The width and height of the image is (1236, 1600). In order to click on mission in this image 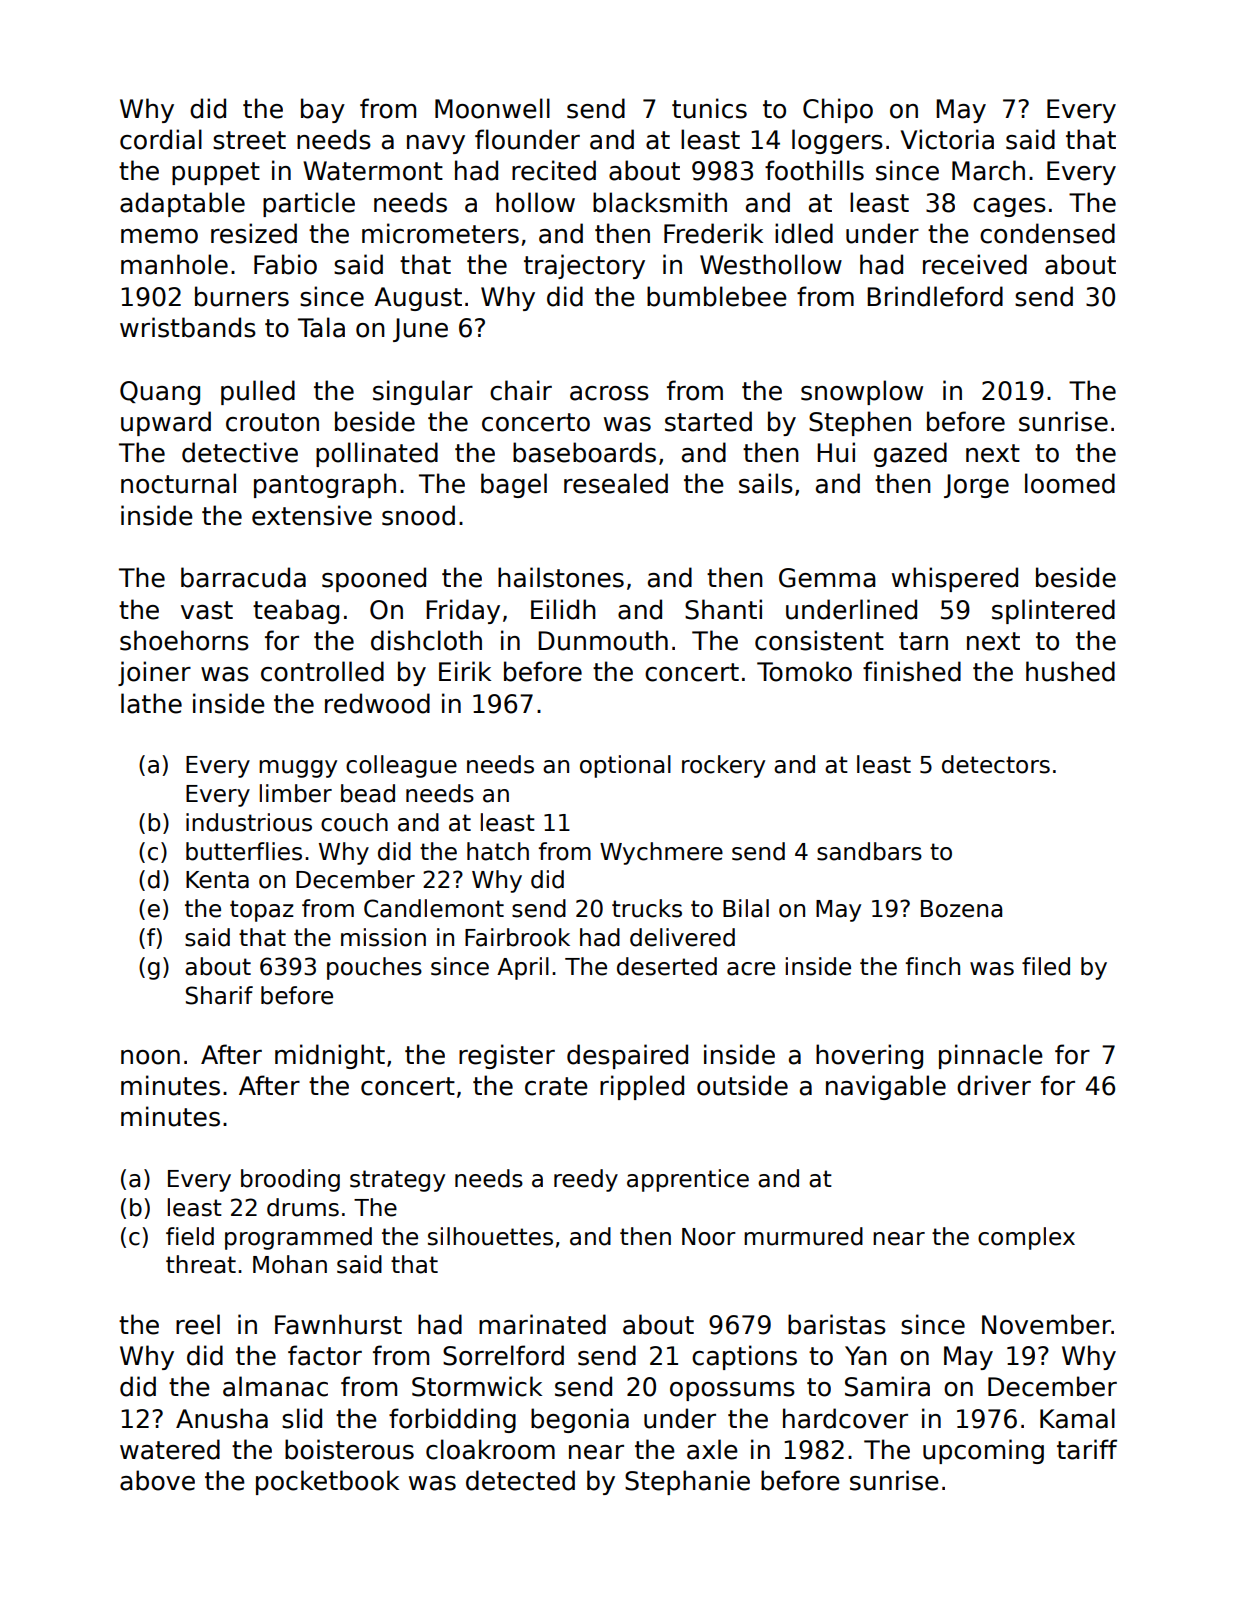, I will do `click(383, 937)`.
